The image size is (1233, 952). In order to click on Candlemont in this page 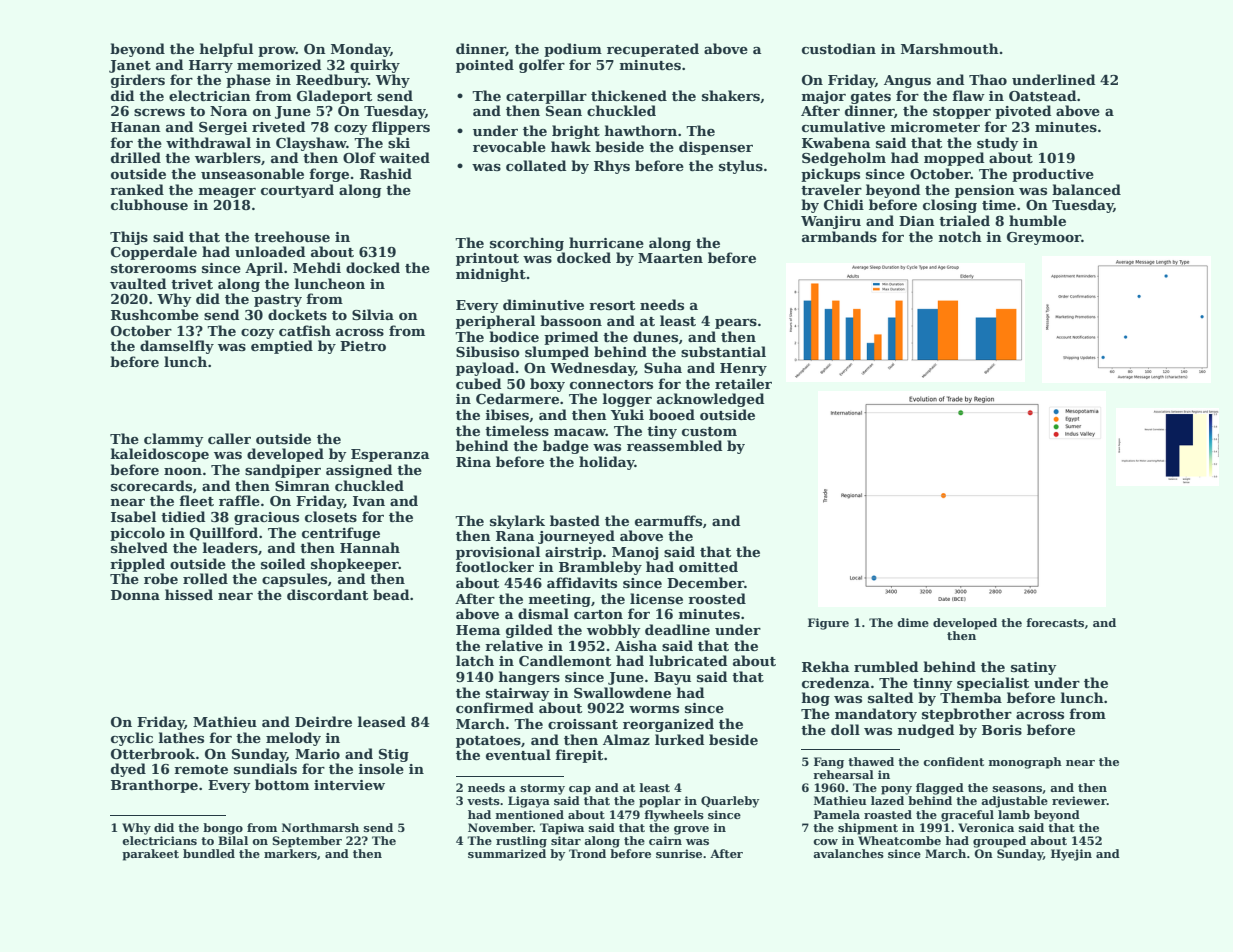, I will do `click(565, 660)`.
